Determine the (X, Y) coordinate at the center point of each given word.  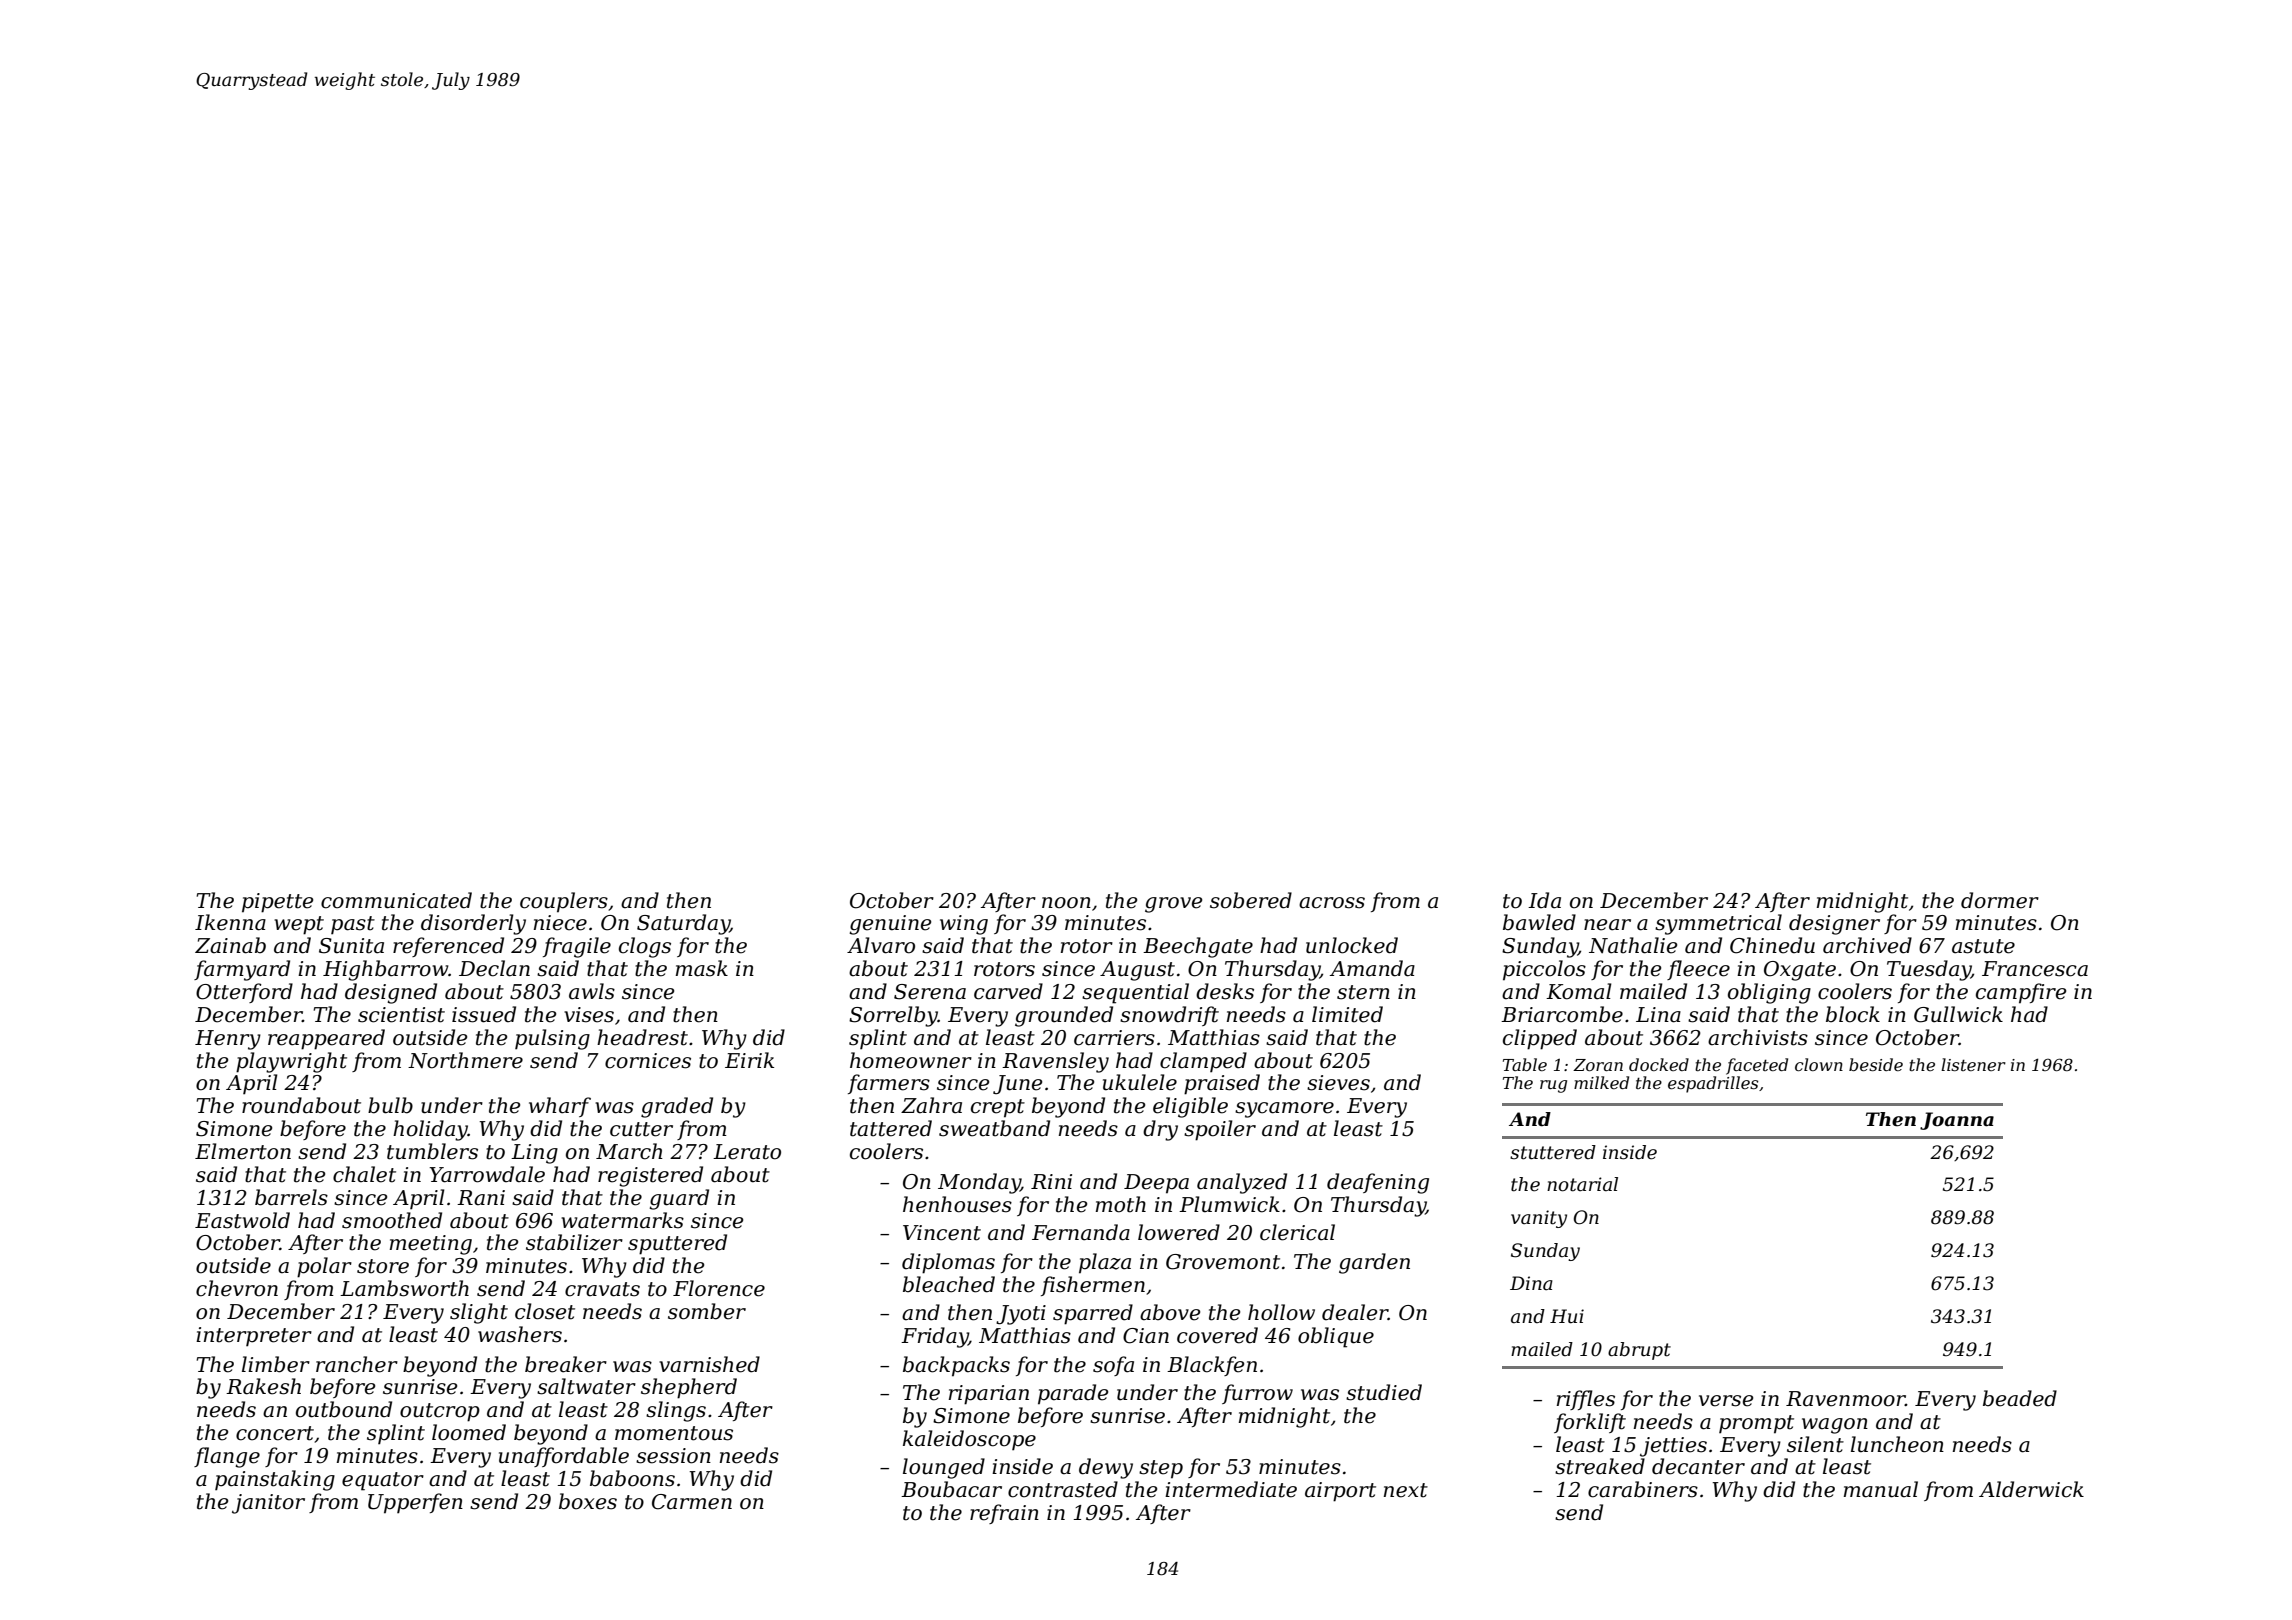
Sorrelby (893, 1016)
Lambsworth (404, 1288)
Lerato (747, 1152)
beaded (2020, 1398)
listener (1973, 1064)
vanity (1539, 1219)
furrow (1257, 1394)
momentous (674, 1433)
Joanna (1957, 1121)
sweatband (994, 1128)
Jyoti (1021, 1315)
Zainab (230, 945)
